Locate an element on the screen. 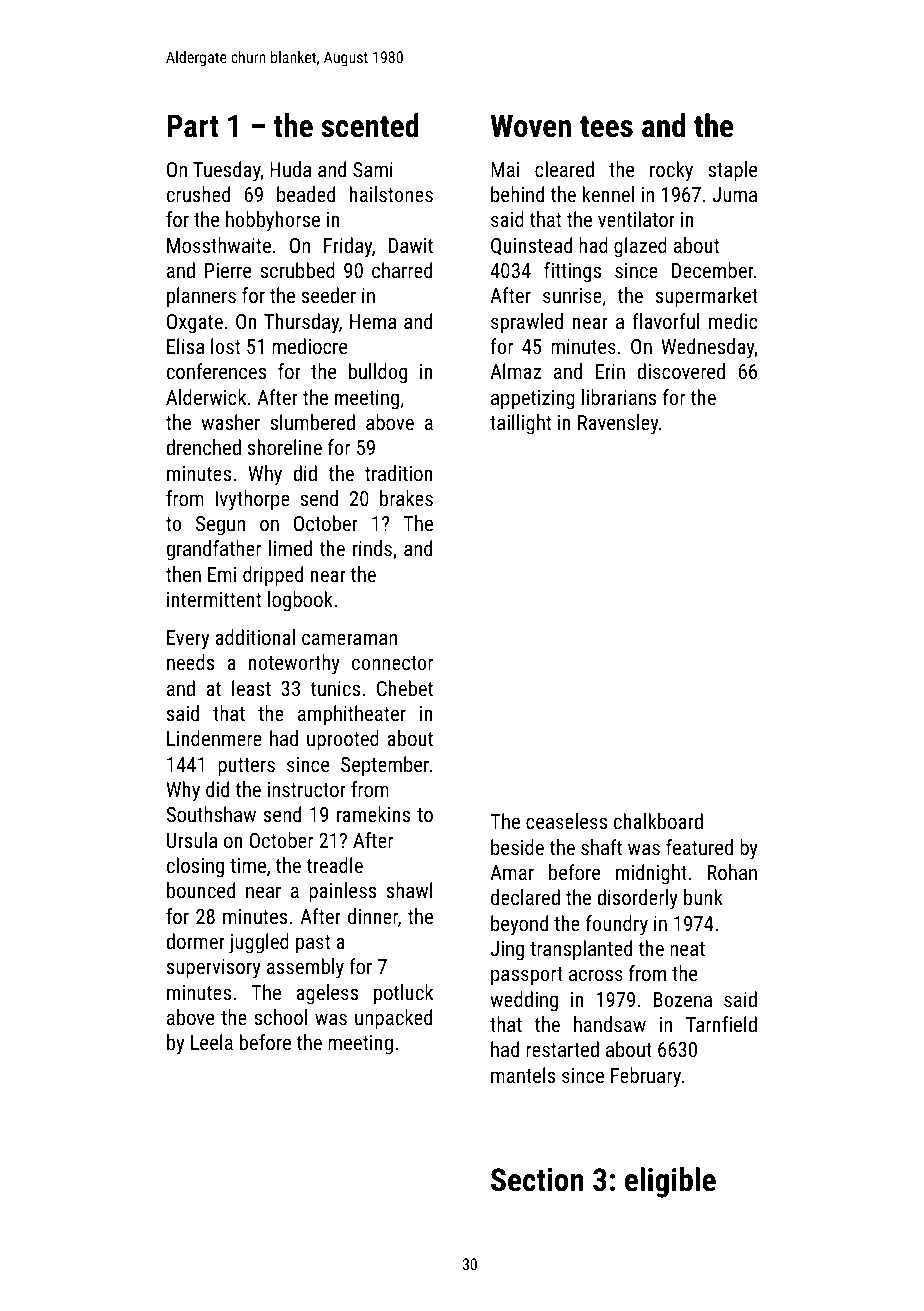  glazed is located at coordinates (640, 247).
